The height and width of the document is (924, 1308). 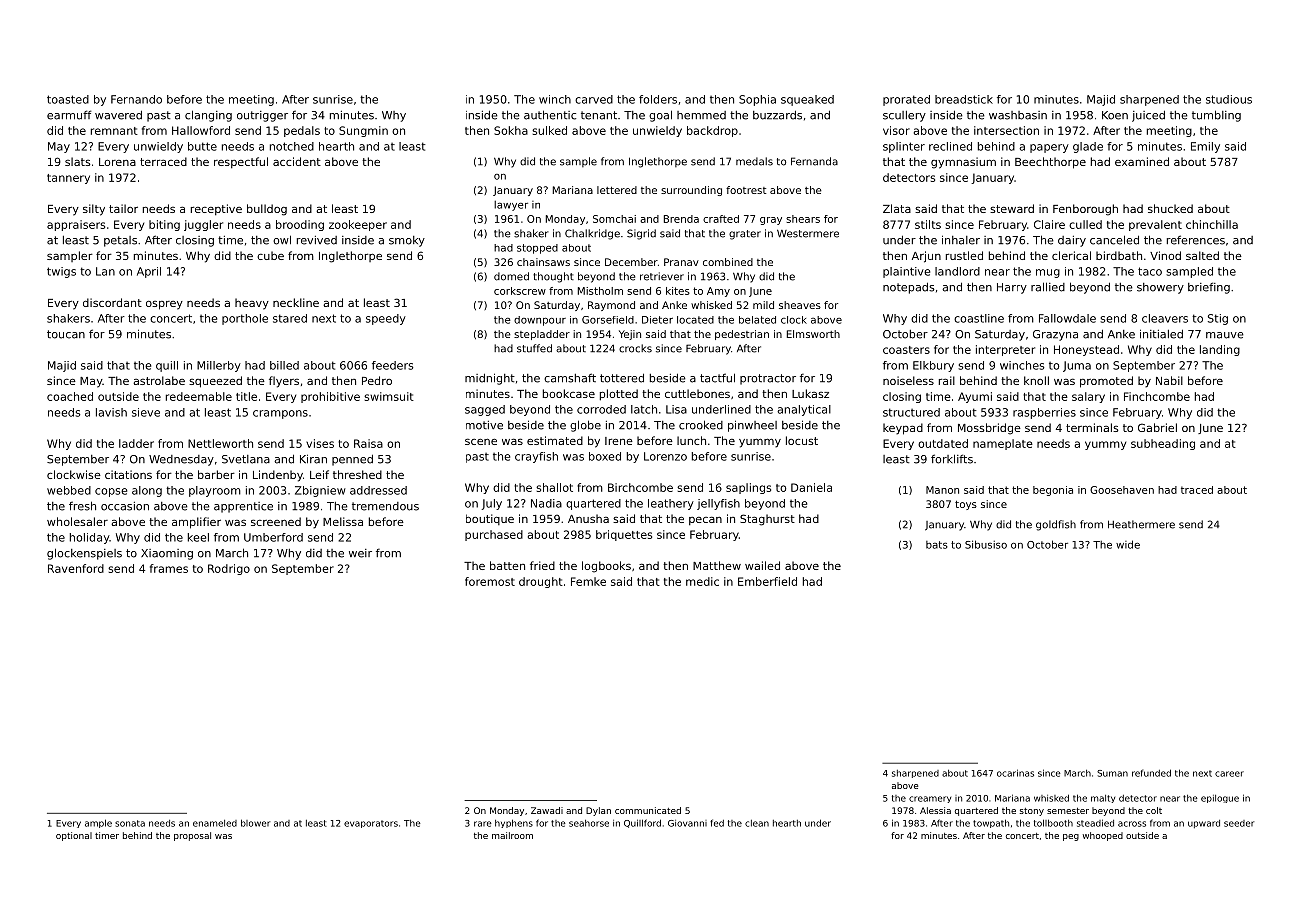 What do you see at coordinates (1157, 396) in the document?
I see `Finchcombe` at bounding box center [1157, 396].
